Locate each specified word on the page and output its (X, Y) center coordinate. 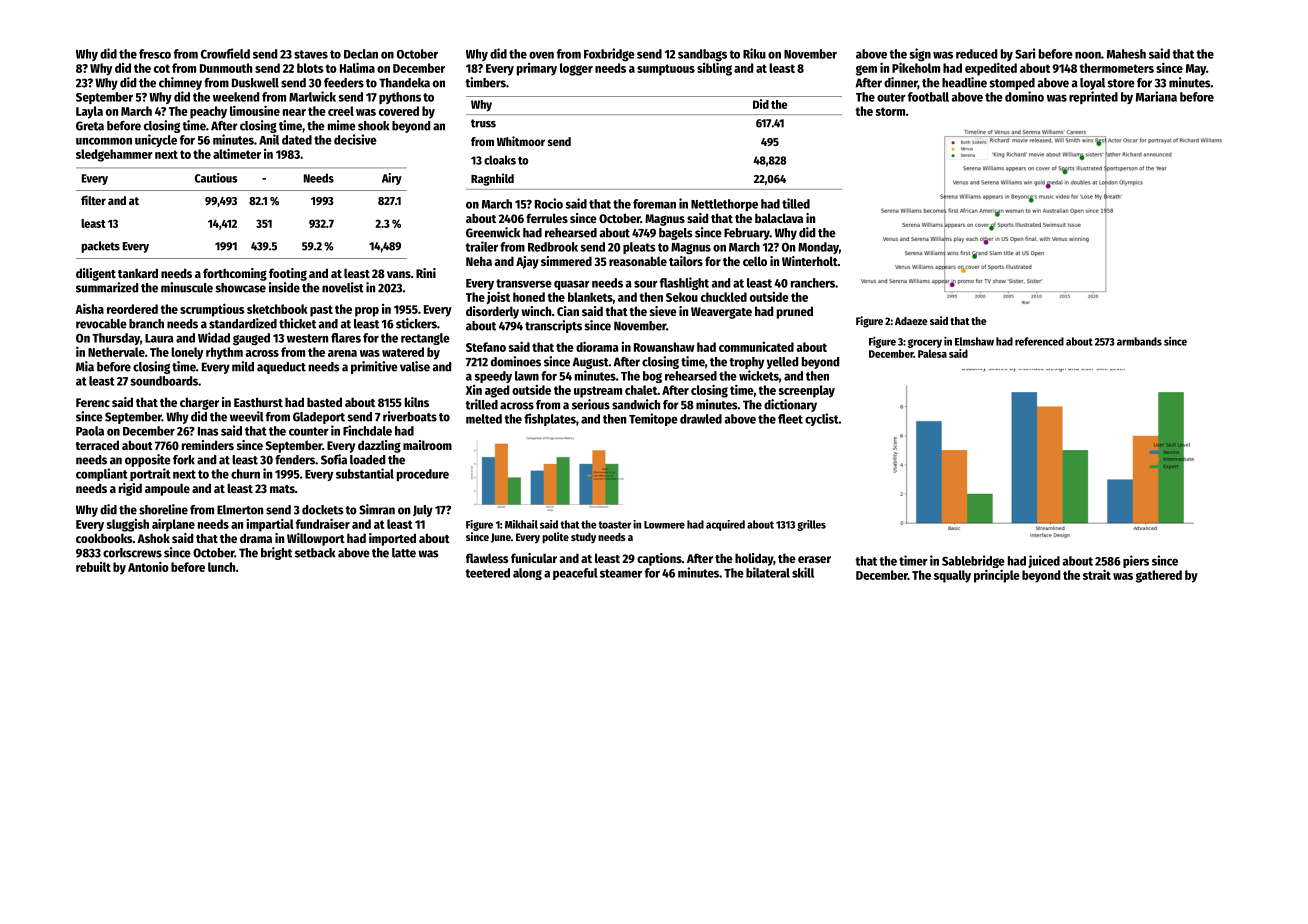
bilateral (768, 572)
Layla (89, 112)
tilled (796, 203)
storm (890, 111)
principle (997, 576)
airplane (173, 525)
